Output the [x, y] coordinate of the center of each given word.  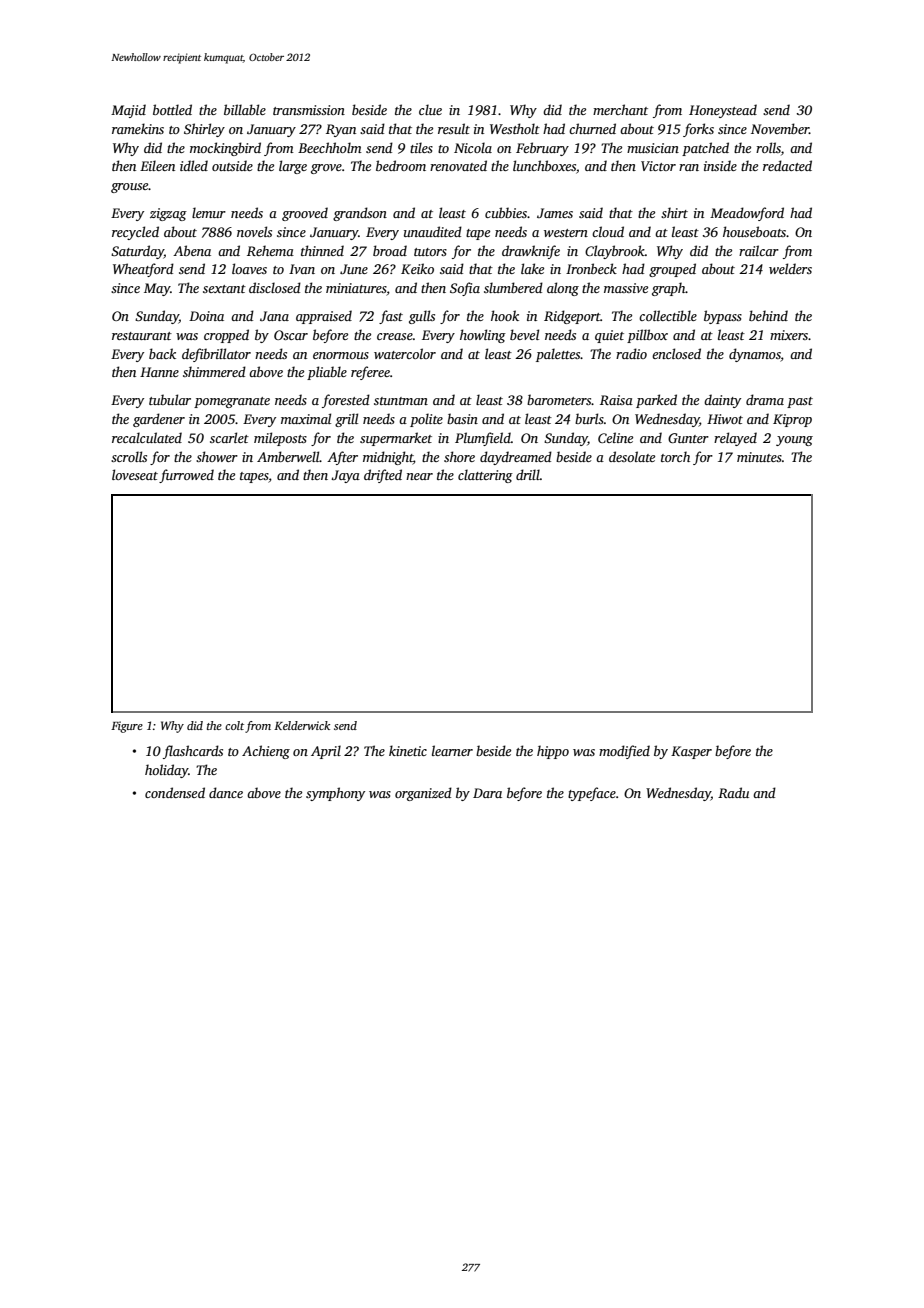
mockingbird [225, 149]
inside [720, 165]
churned [592, 128]
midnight [388, 458]
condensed [175, 792]
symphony [335, 794]
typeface [592, 794]
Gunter [688, 438]
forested [346, 401]
